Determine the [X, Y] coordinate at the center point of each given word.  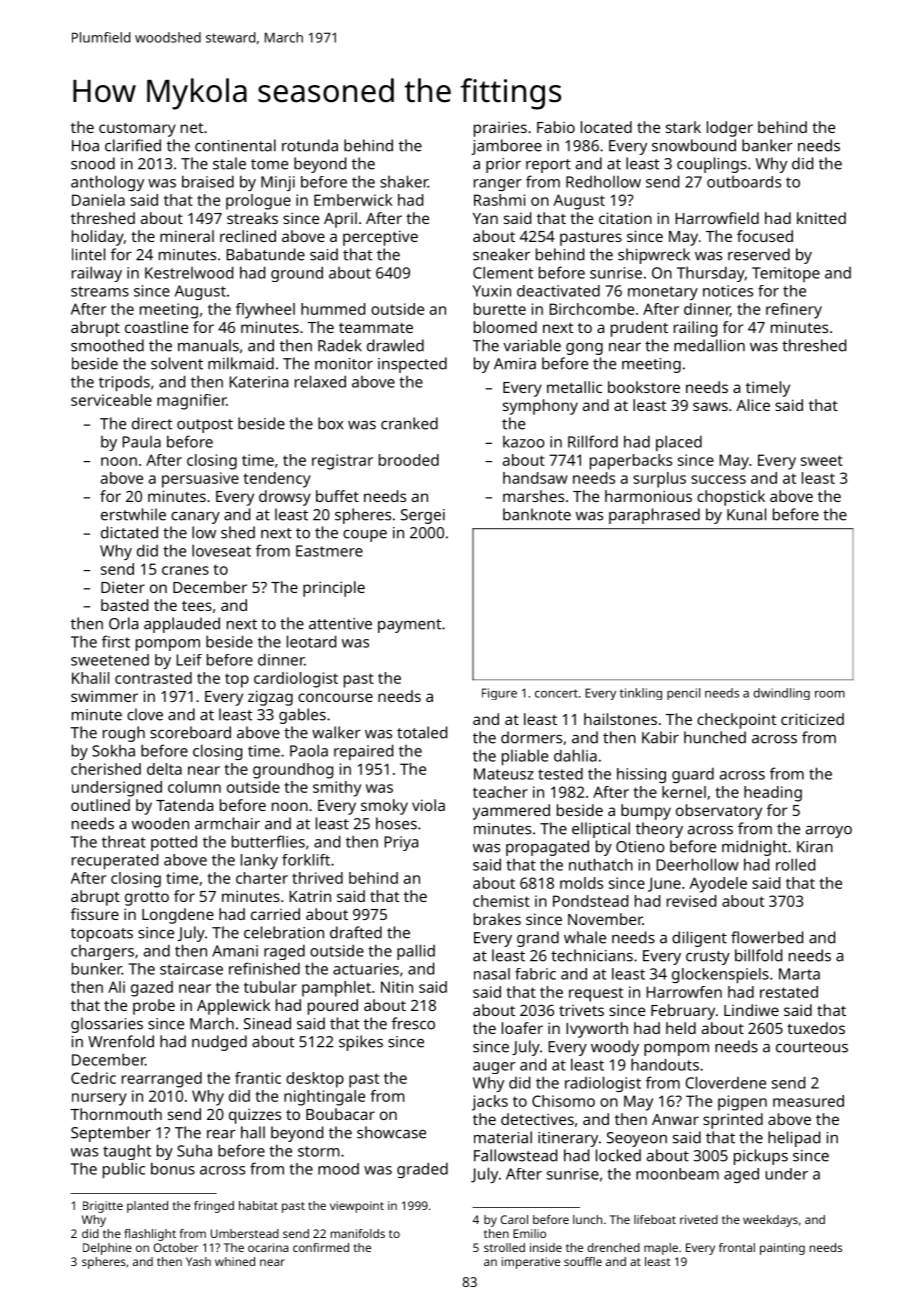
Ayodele [718, 885]
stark [683, 127]
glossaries [107, 1025]
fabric [535, 974]
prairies [500, 129]
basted [124, 605]
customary [137, 130]
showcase [391, 1132]
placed [679, 443]
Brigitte [103, 1207]
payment [409, 626]
